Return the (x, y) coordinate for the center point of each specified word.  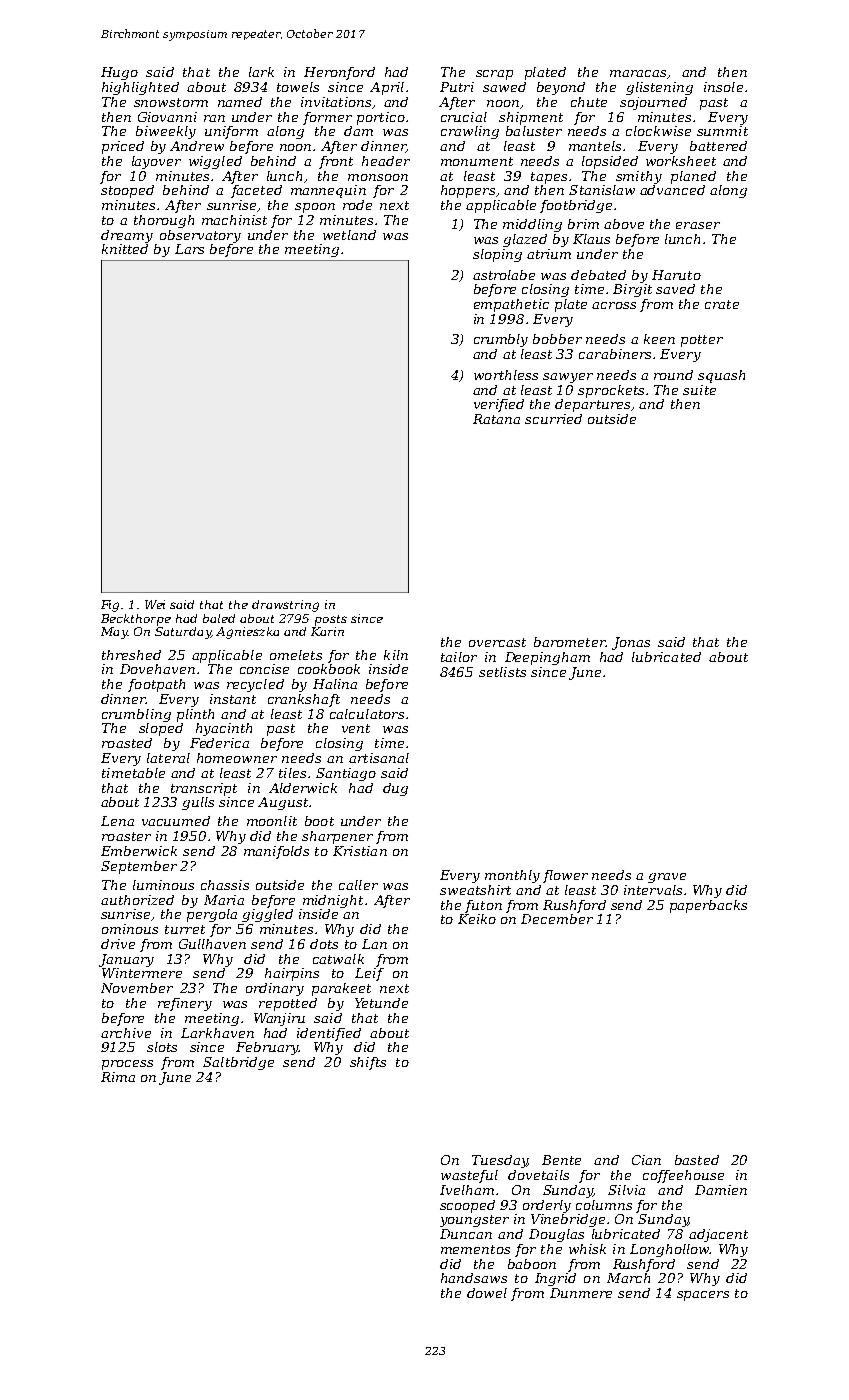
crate (722, 304)
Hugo (119, 73)
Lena (117, 821)
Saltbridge (238, 1063)
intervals (653, 890)
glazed (525, 240)
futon (483, 906)
